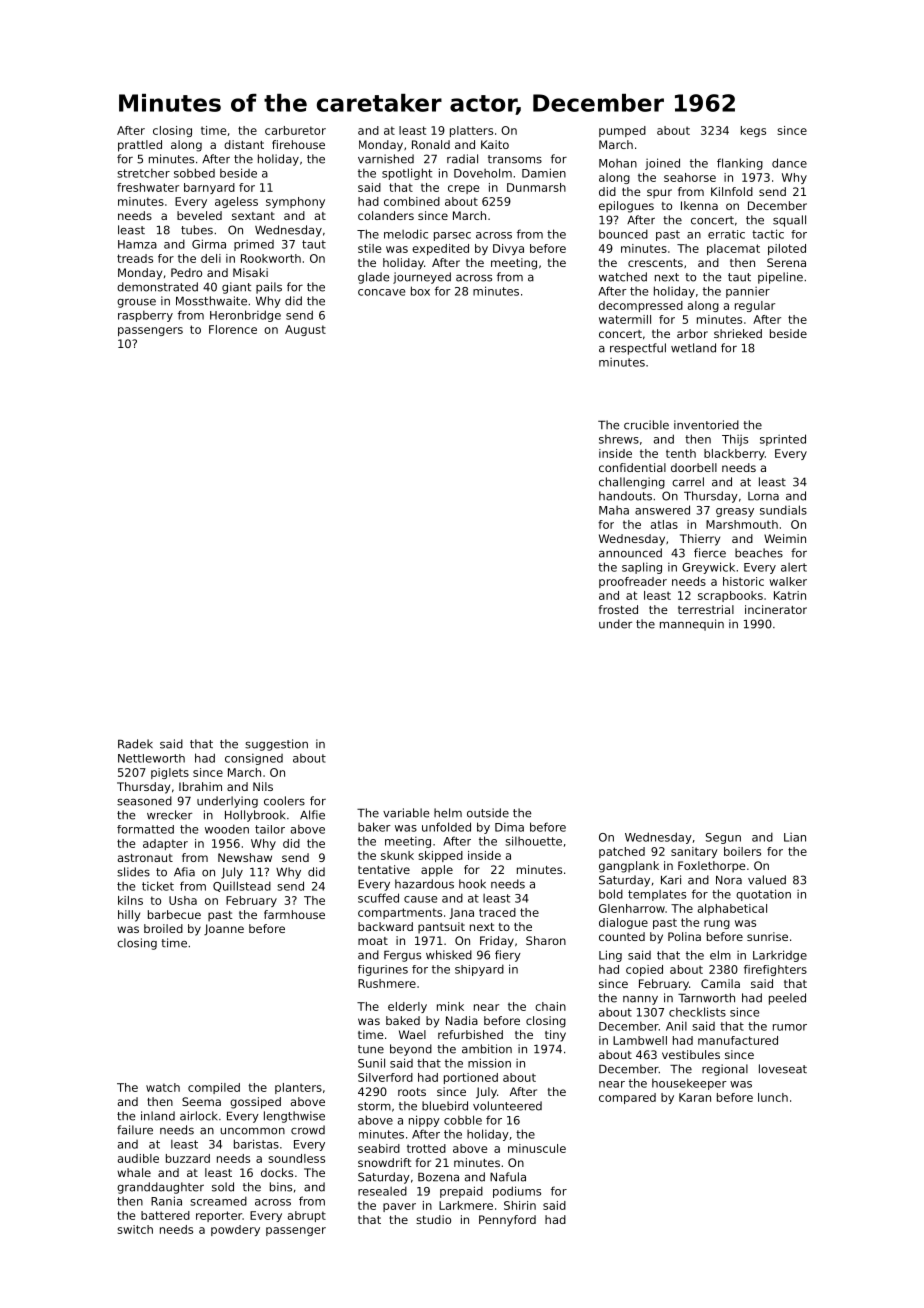 This page has height=1308, width=924. I want to click on mannequin, so click(692, 625).
